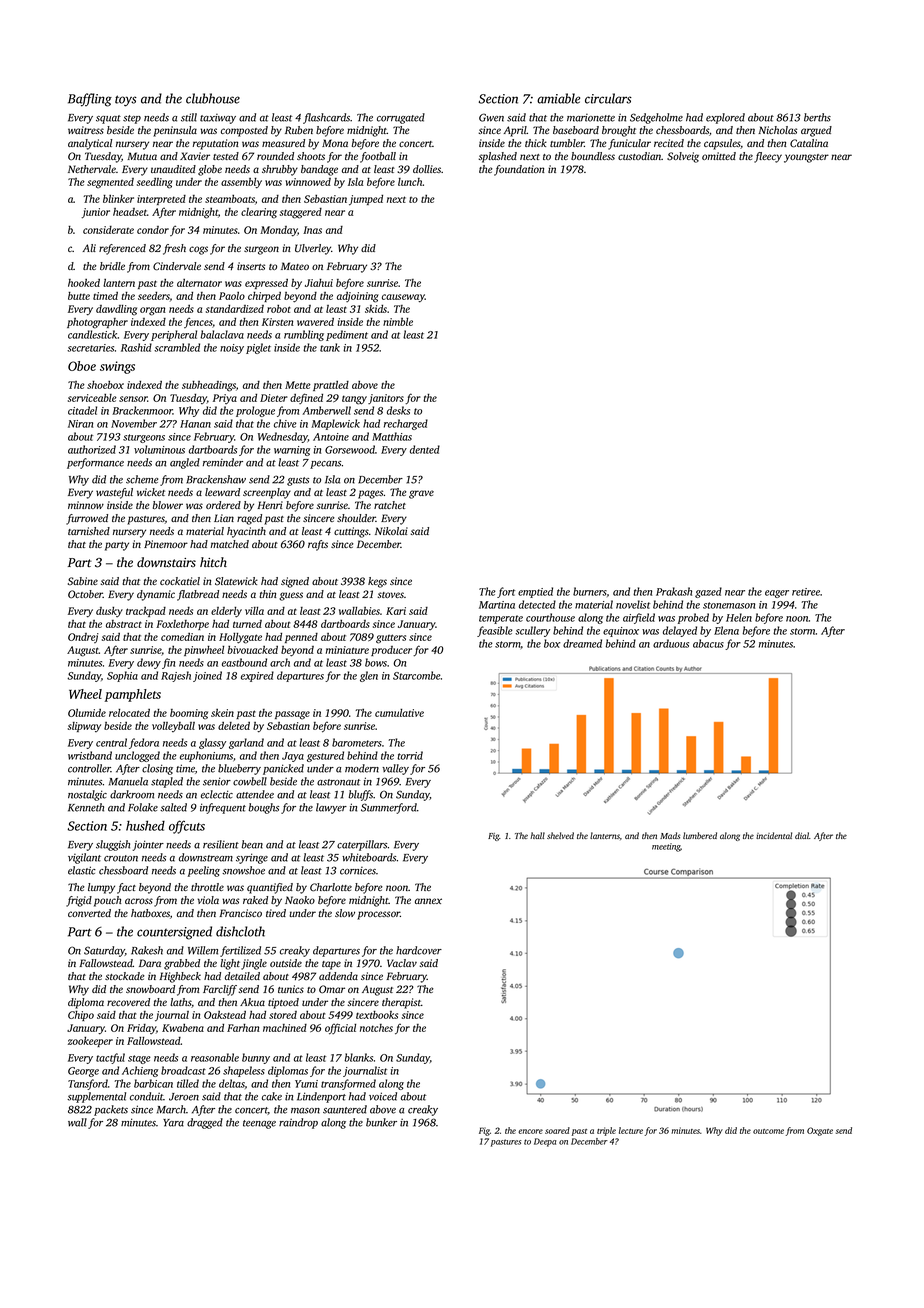  Describe the element at coordinates (545, 1142) in the page. I see `Deepa` at that location.
